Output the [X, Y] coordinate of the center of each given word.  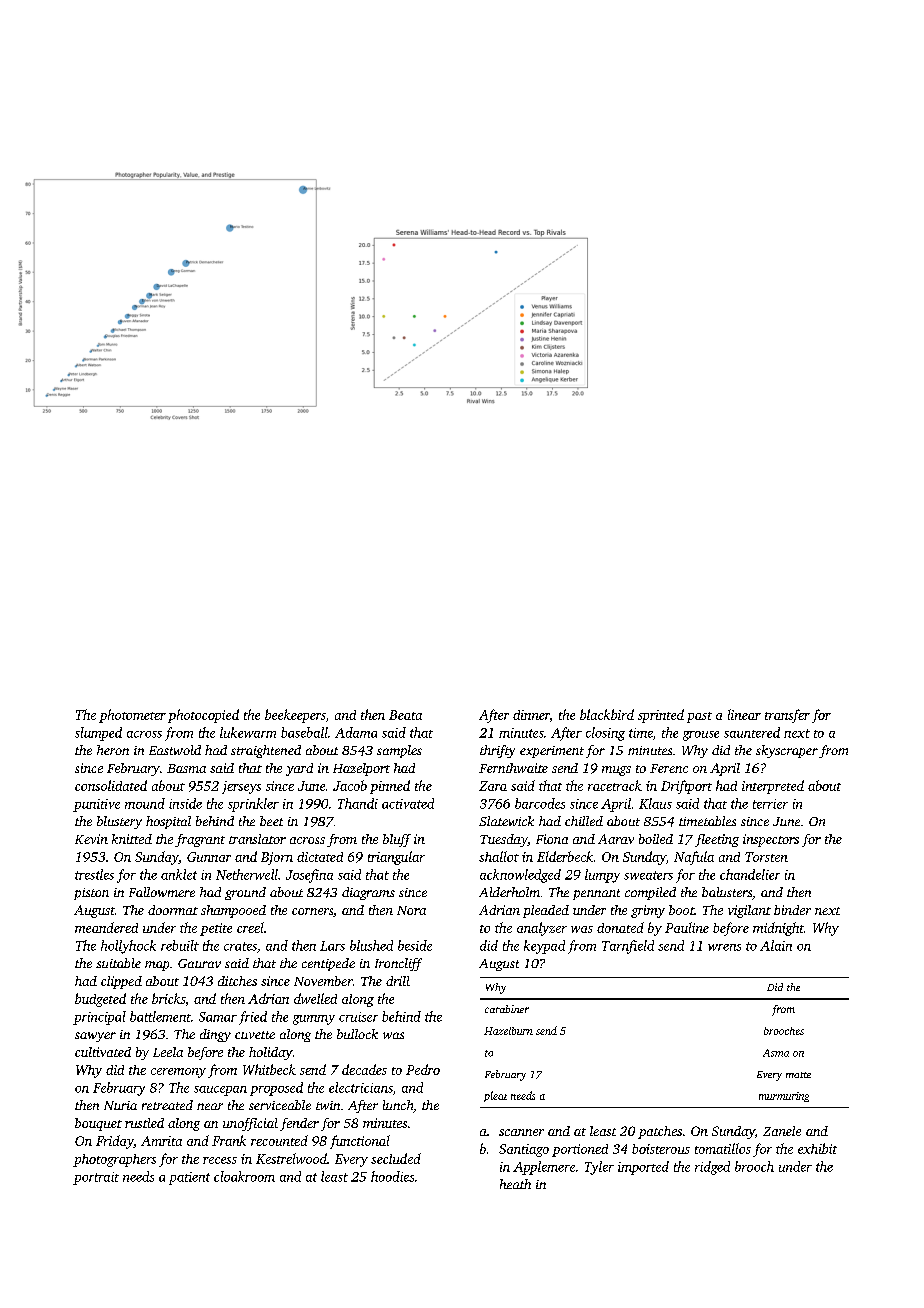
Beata [405, 715]
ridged [712, 1168]
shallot [499, 856]
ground [245, 893]
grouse [701, 736]
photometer [132, 716]
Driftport [686, 787]
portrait [96, 1178]
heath [515, 1184]
